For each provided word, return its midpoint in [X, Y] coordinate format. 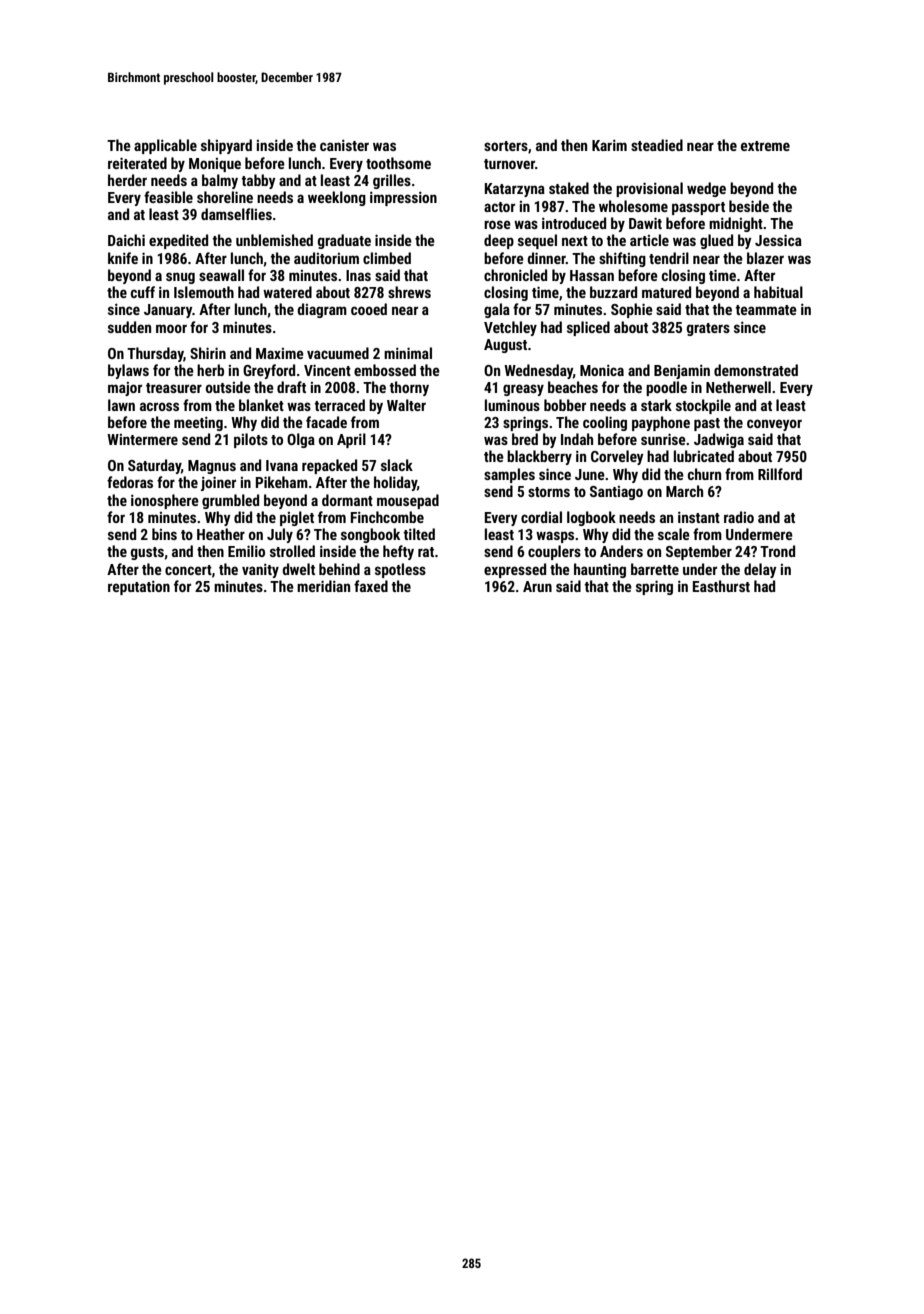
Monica [602, 370]
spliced [588, 328]
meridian [323, 586]
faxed [371, 586]
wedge [706, 189]
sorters [506, 146]
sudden [129, 327]
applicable [165, 146]
